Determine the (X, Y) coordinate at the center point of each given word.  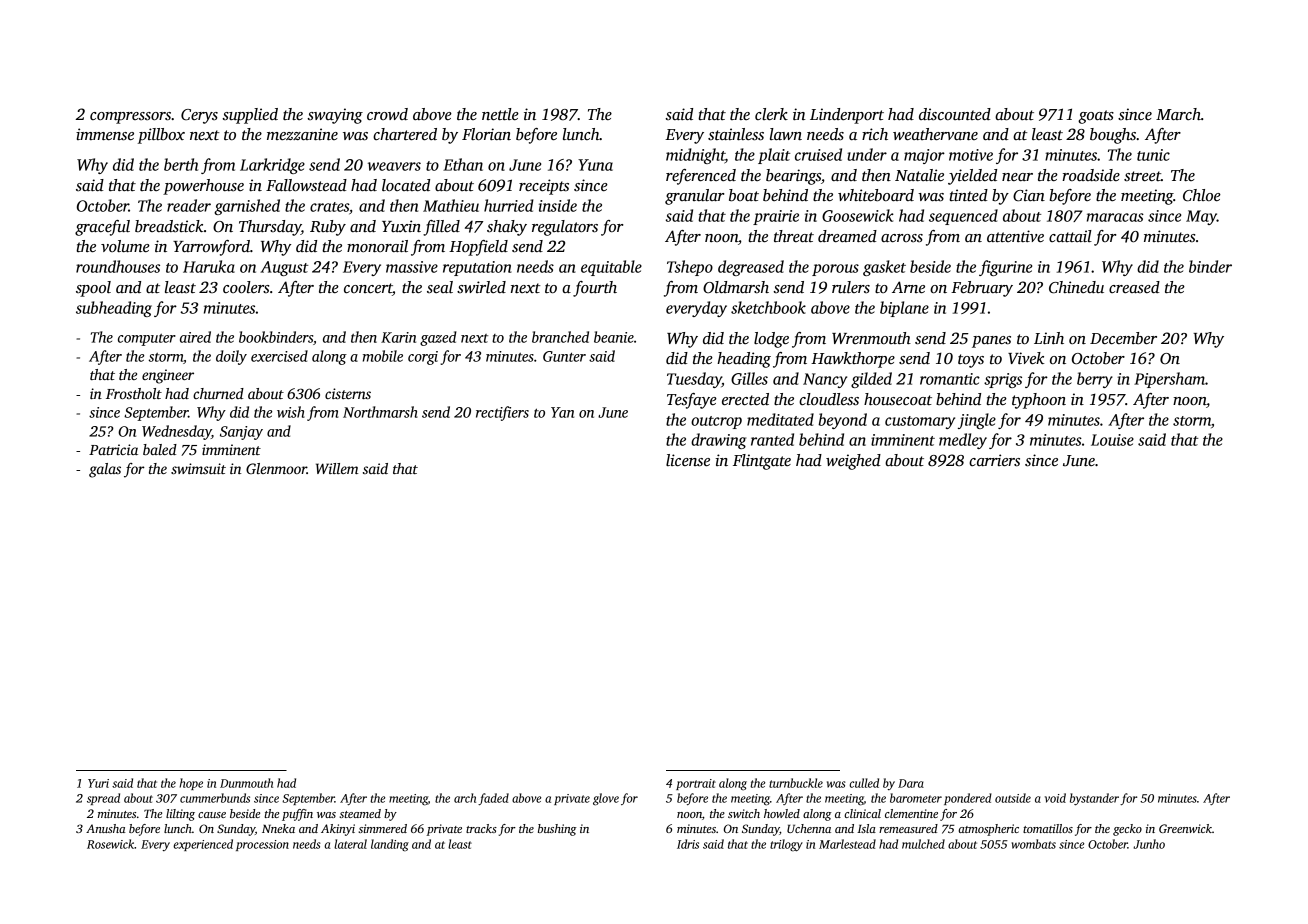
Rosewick (110, 844)
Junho (1149, 844)
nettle (500, 114)
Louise (1112, 440)
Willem (337, 468)
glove (606, 799)
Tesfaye (692, 401)
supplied (250, 116)
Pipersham (1169, 380)
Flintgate (762, 462)
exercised (279, 356)
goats (1096, 117)
